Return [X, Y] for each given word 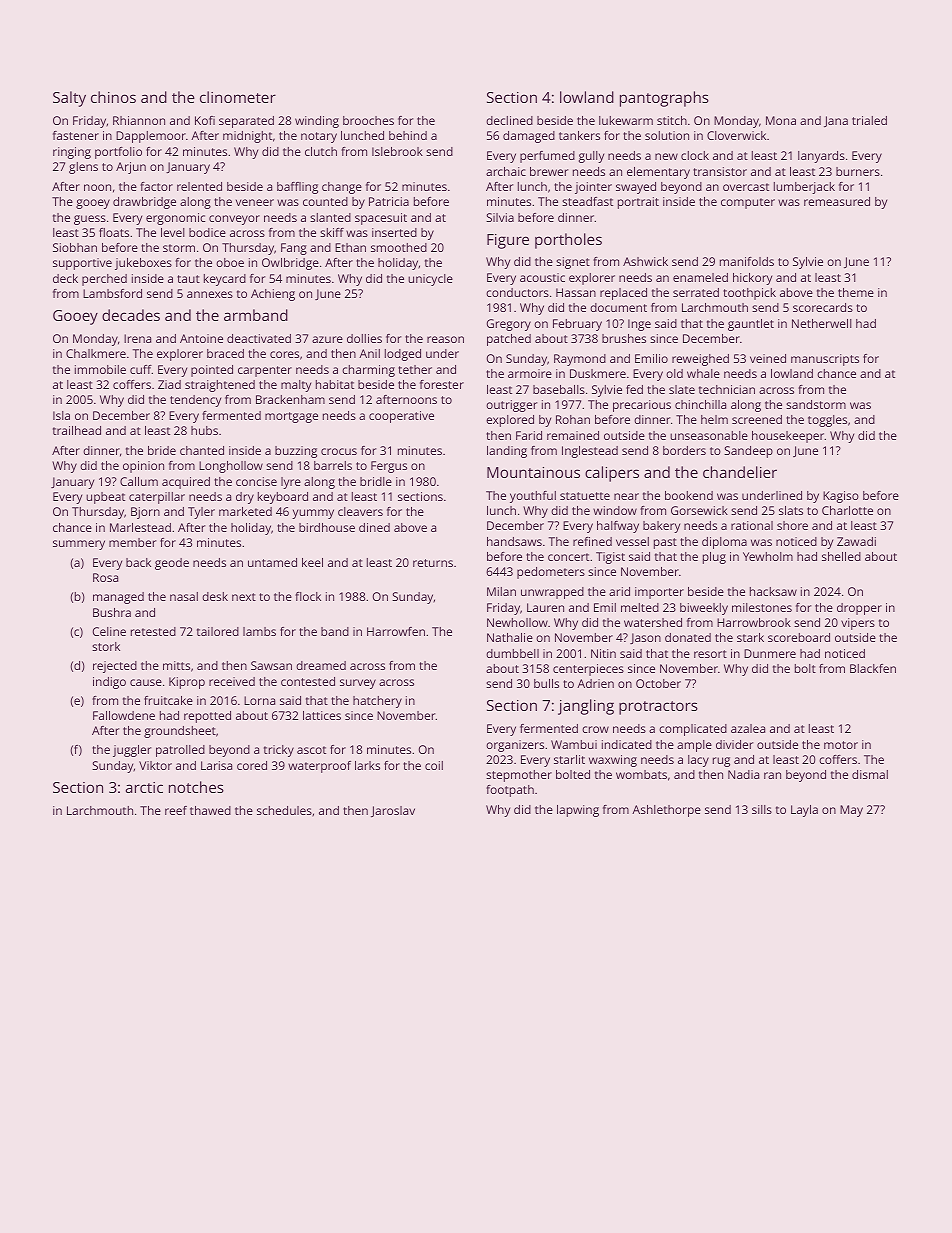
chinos [113, 97]
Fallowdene [124, 715]
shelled [841, 556]
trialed [869, 120]
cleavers [360, 511]
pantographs [664, 99]
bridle [376, 481]
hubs [204, 430]
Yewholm [768, 556]
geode [172, 564]
